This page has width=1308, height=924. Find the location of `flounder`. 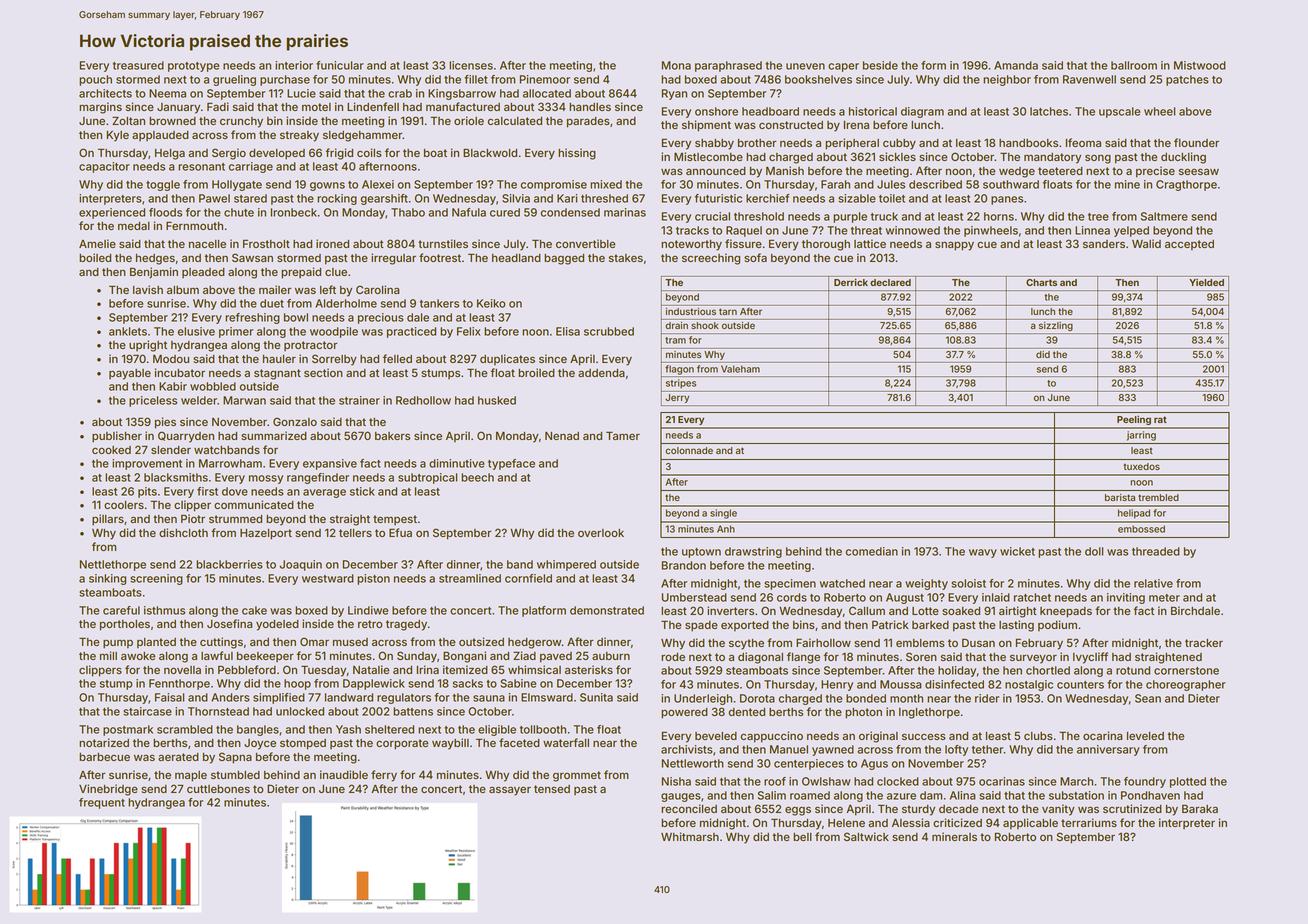

flounder is located at coordinates (1196, 142).
